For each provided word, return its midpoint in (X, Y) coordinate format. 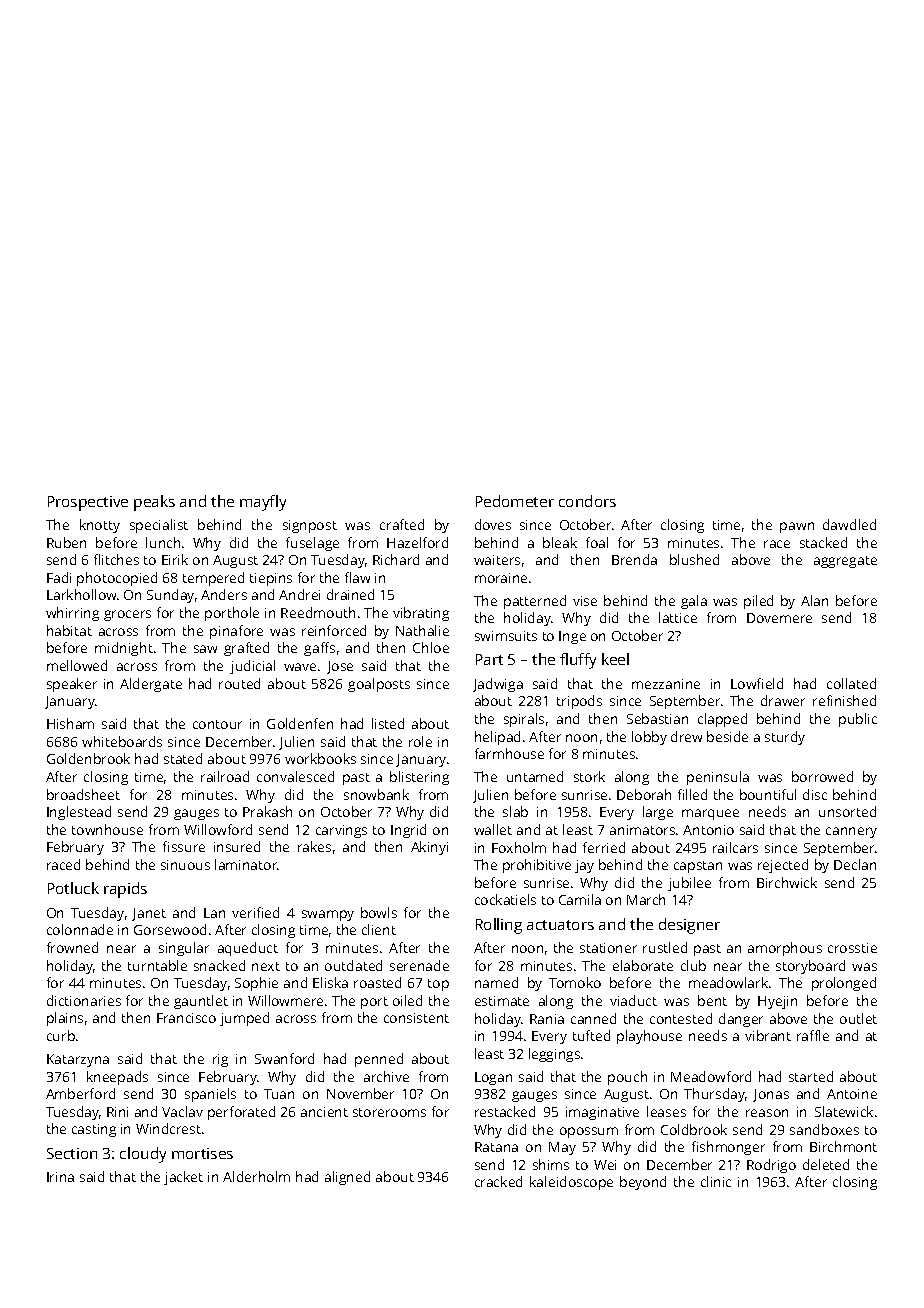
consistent (416, 1018)
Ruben (66, 542)
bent (712, 1000)
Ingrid (408, 831)
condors (587, 501)
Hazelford (417, 542)
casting (94, 1130)
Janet (149, 914)
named (496, 982)
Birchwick (787, 882)
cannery (851, 832)
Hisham (70, 723)
